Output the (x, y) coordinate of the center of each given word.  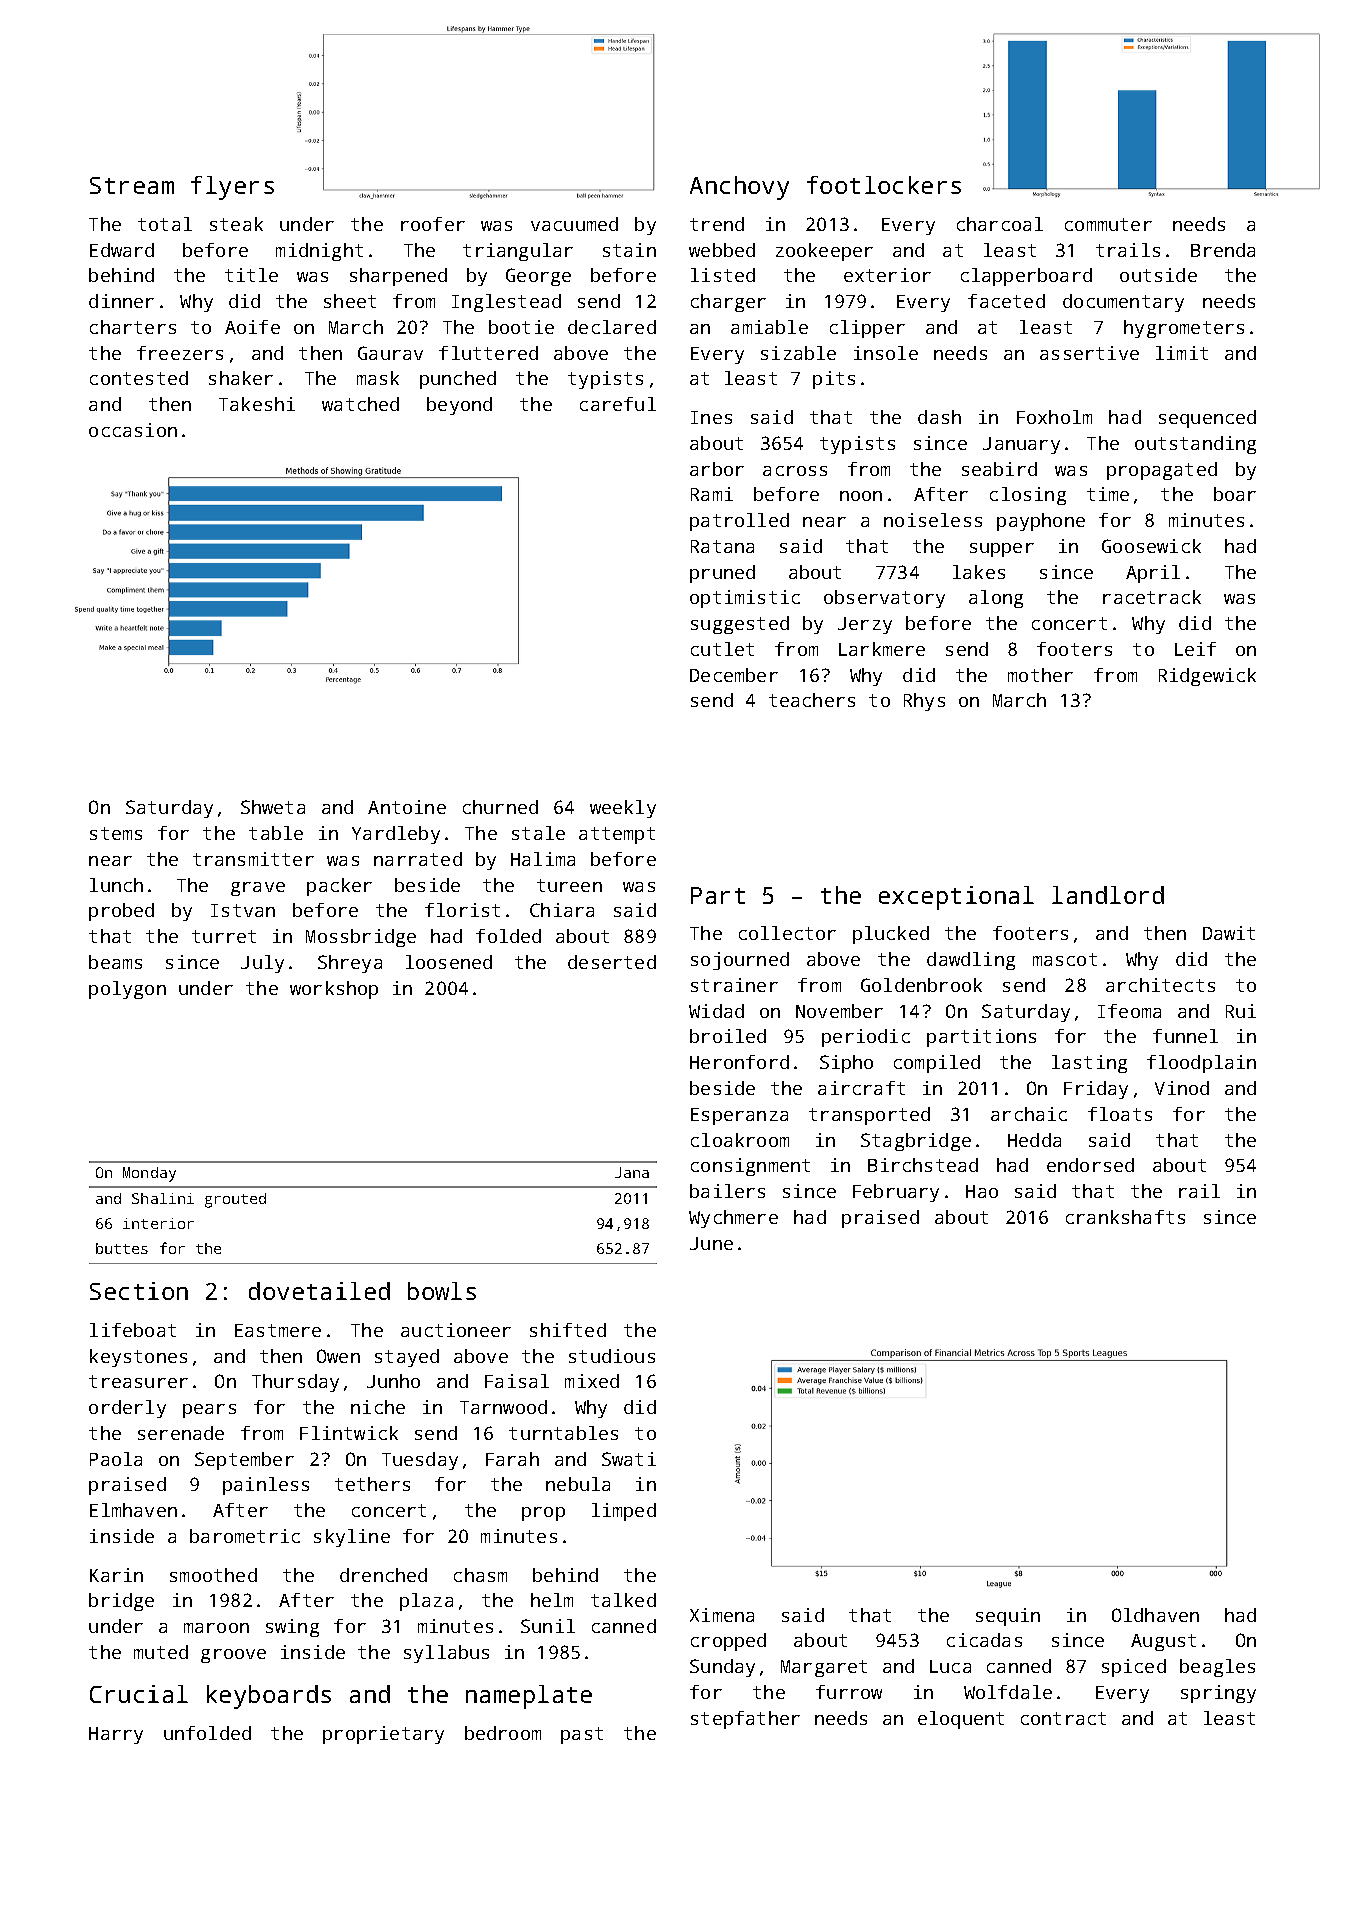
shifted (568, 1330)
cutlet (722, 649)
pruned (722, 574)
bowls (442, 1291)
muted (161, 1652)
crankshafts (1125, 1217)
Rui (1241, 1011)
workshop (334, 990)
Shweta (273, 807)
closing (1028, 496)
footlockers (884, 185)
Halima (543, 859)
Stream (132, 185)
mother (1040, 675)
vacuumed (574, 224)
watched (360, 404)
